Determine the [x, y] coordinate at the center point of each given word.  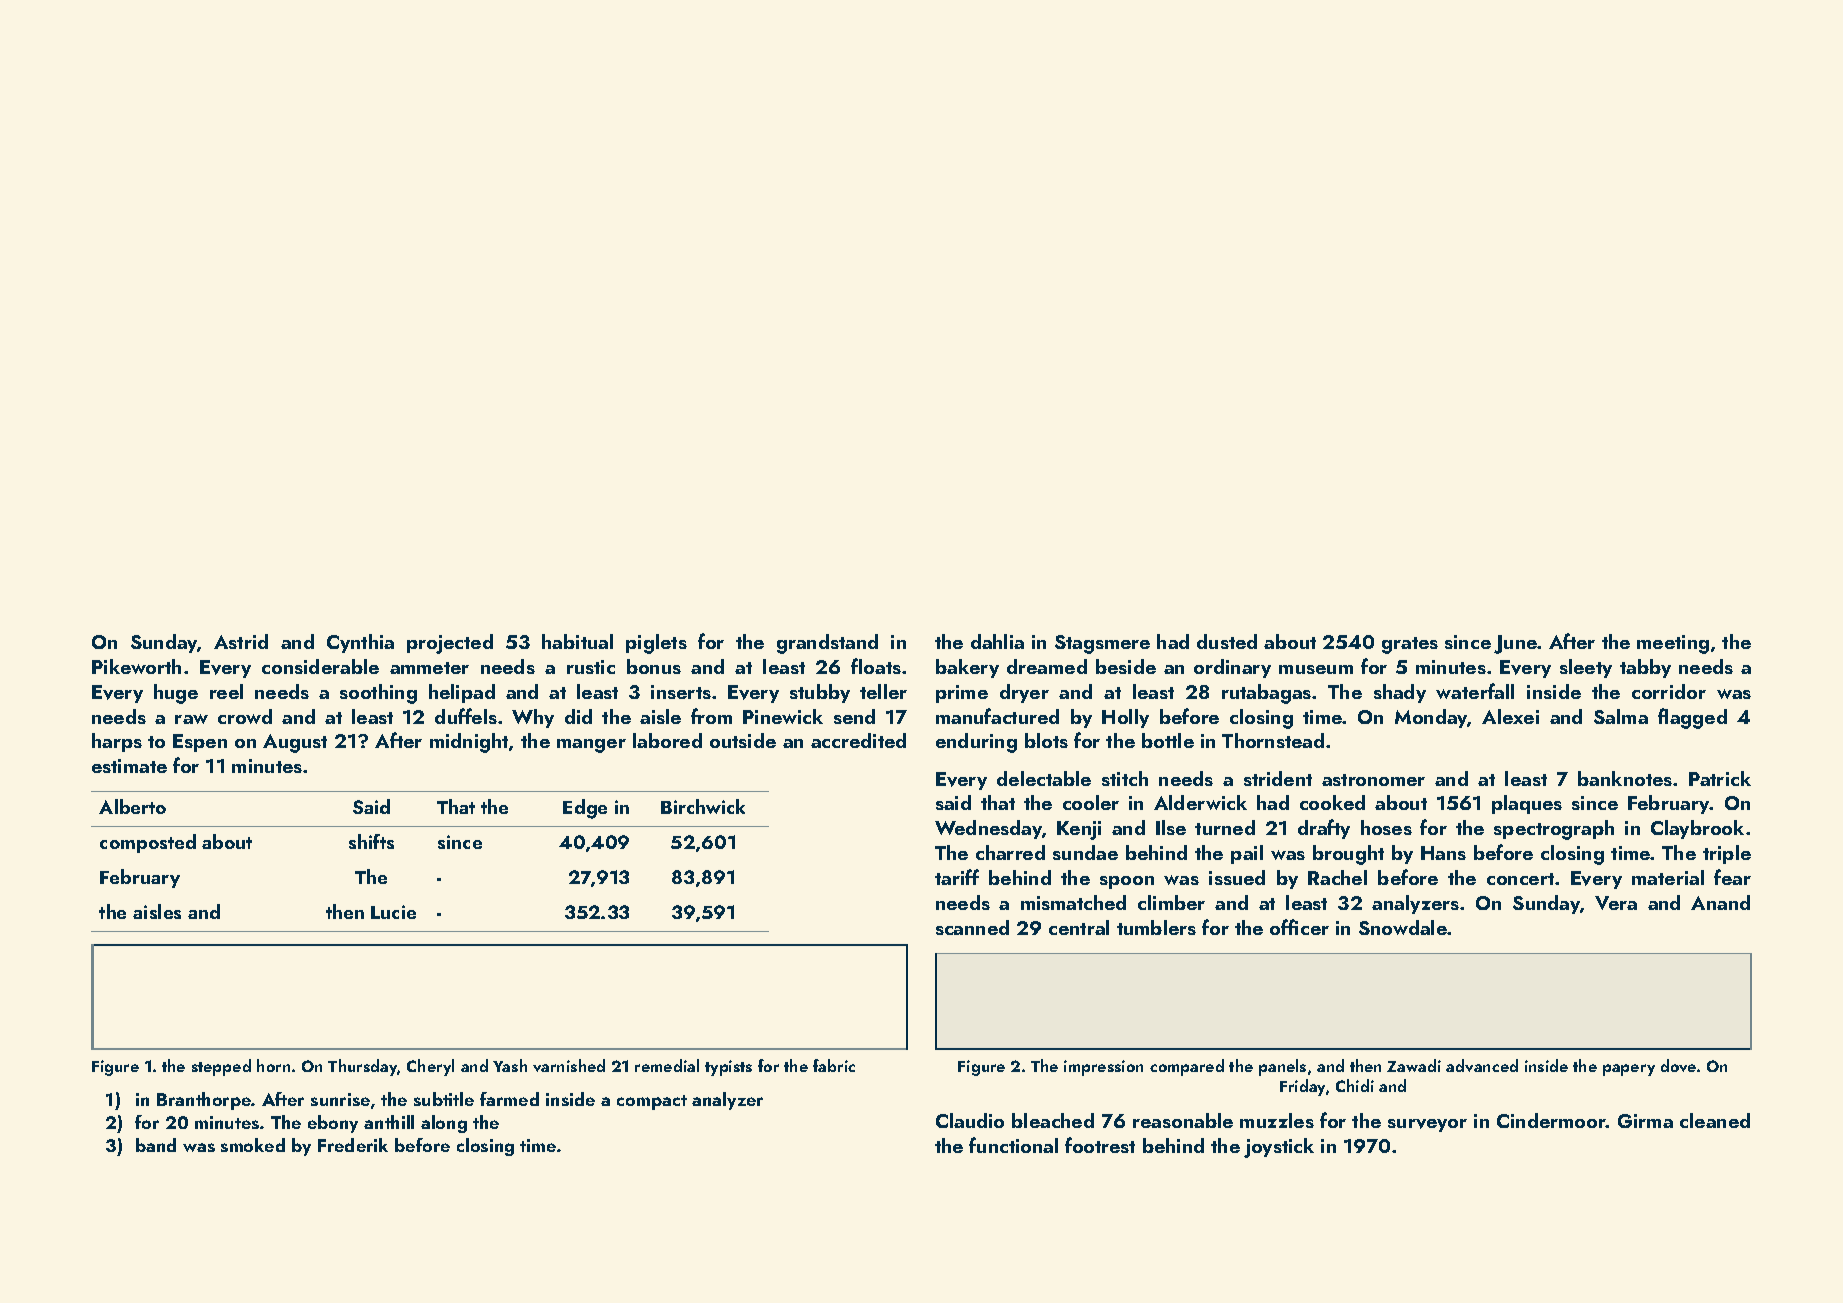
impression [1103, 1068]
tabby [1645, 668]
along [444, 1124]
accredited [858, 740]
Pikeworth [136, 666]
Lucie [393, 912]
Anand [1720, 902]
